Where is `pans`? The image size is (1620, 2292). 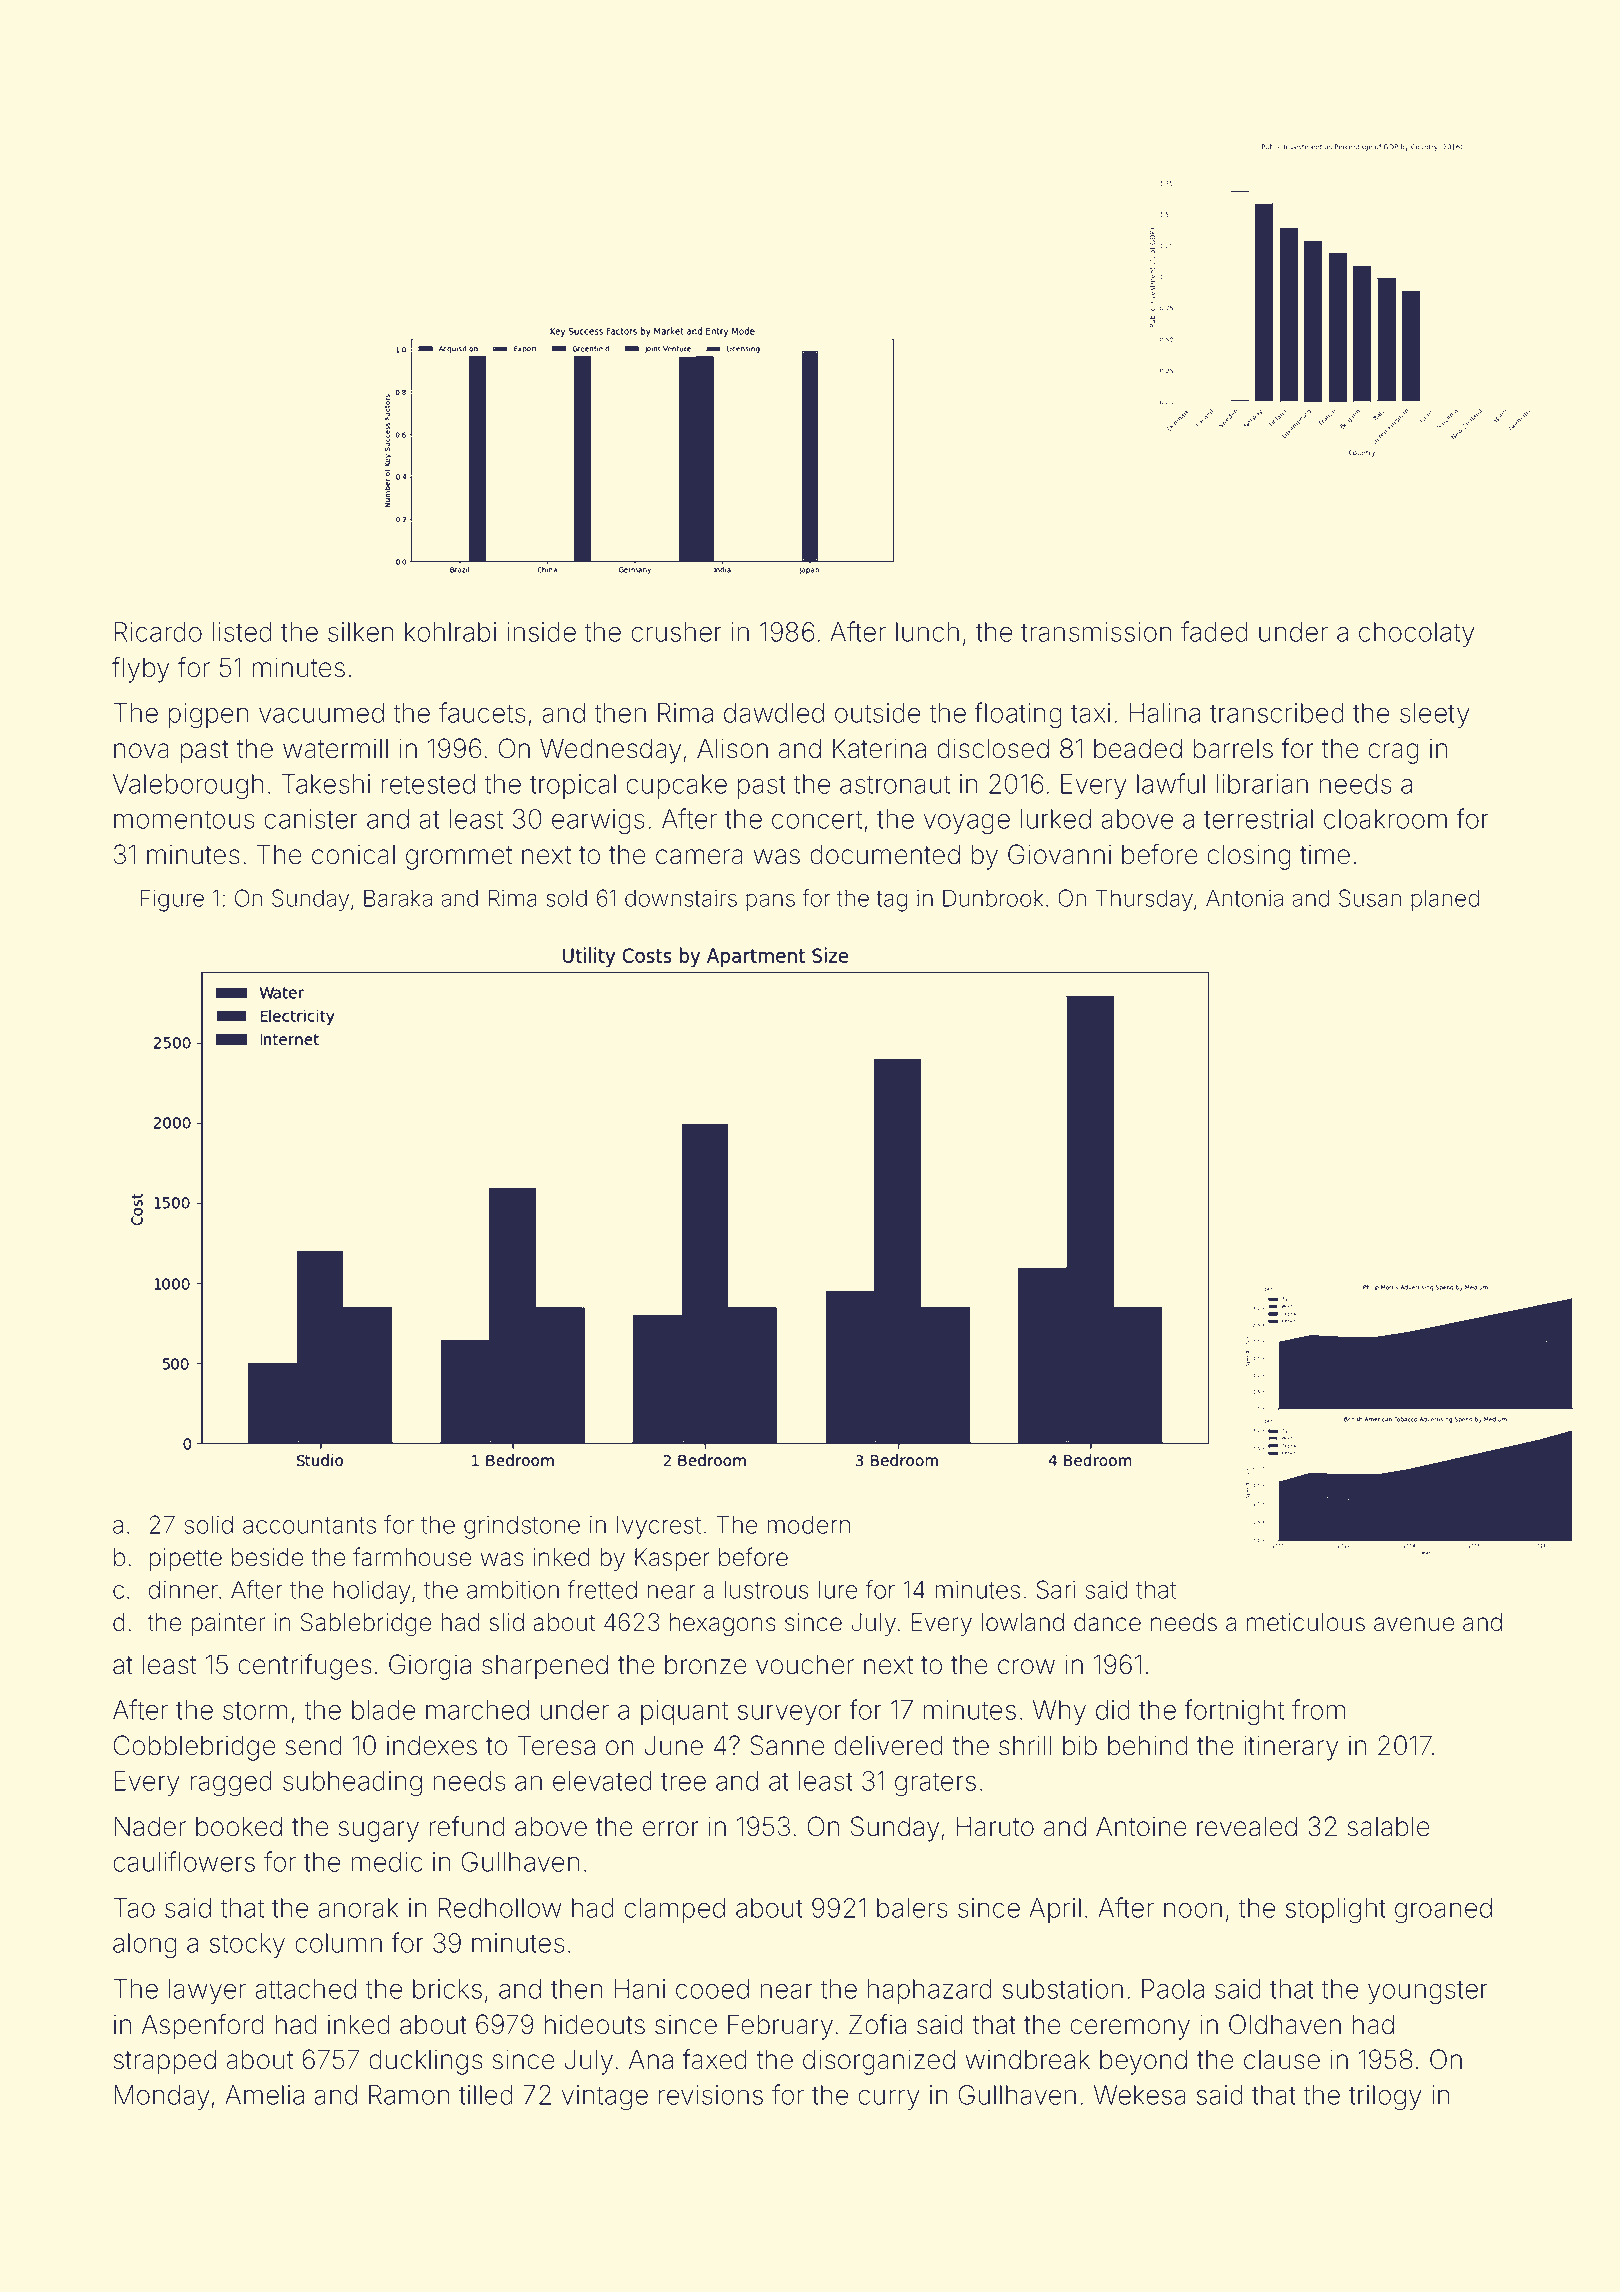 pans is located at coordinates (770, 902).
